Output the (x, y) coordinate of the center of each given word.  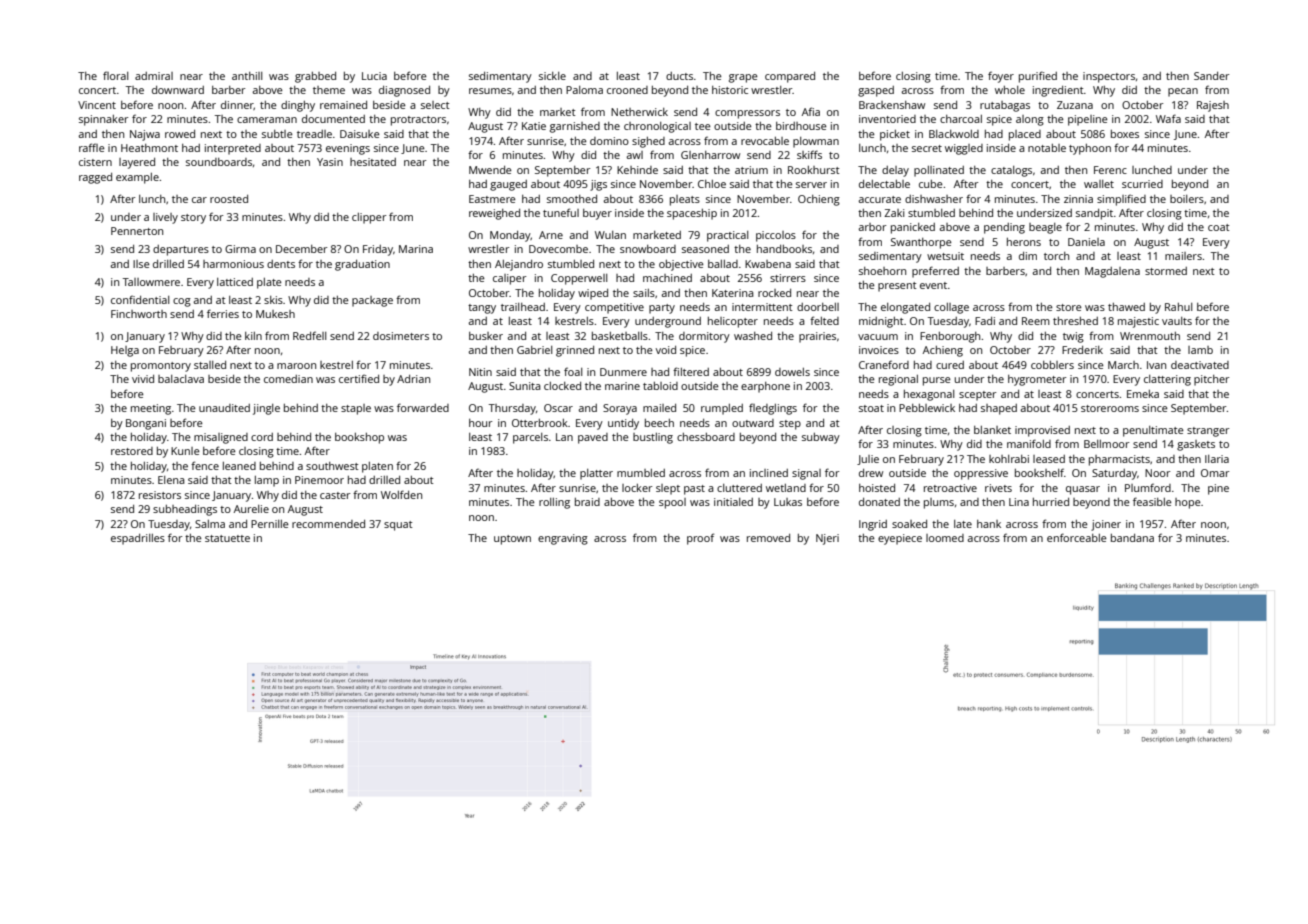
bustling (653, 438)
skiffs (809, 154)
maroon (296, 366)
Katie (534, 126)
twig (1073, 337)
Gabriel (534, 350)
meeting (151, 409)
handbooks (784, 249)
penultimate (1153, 431)
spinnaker (103, 120)
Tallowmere (151, 282)
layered (137, 163)
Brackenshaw (892, 105)
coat (1218, 227)
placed (1025, 135)
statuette (227, 538)
